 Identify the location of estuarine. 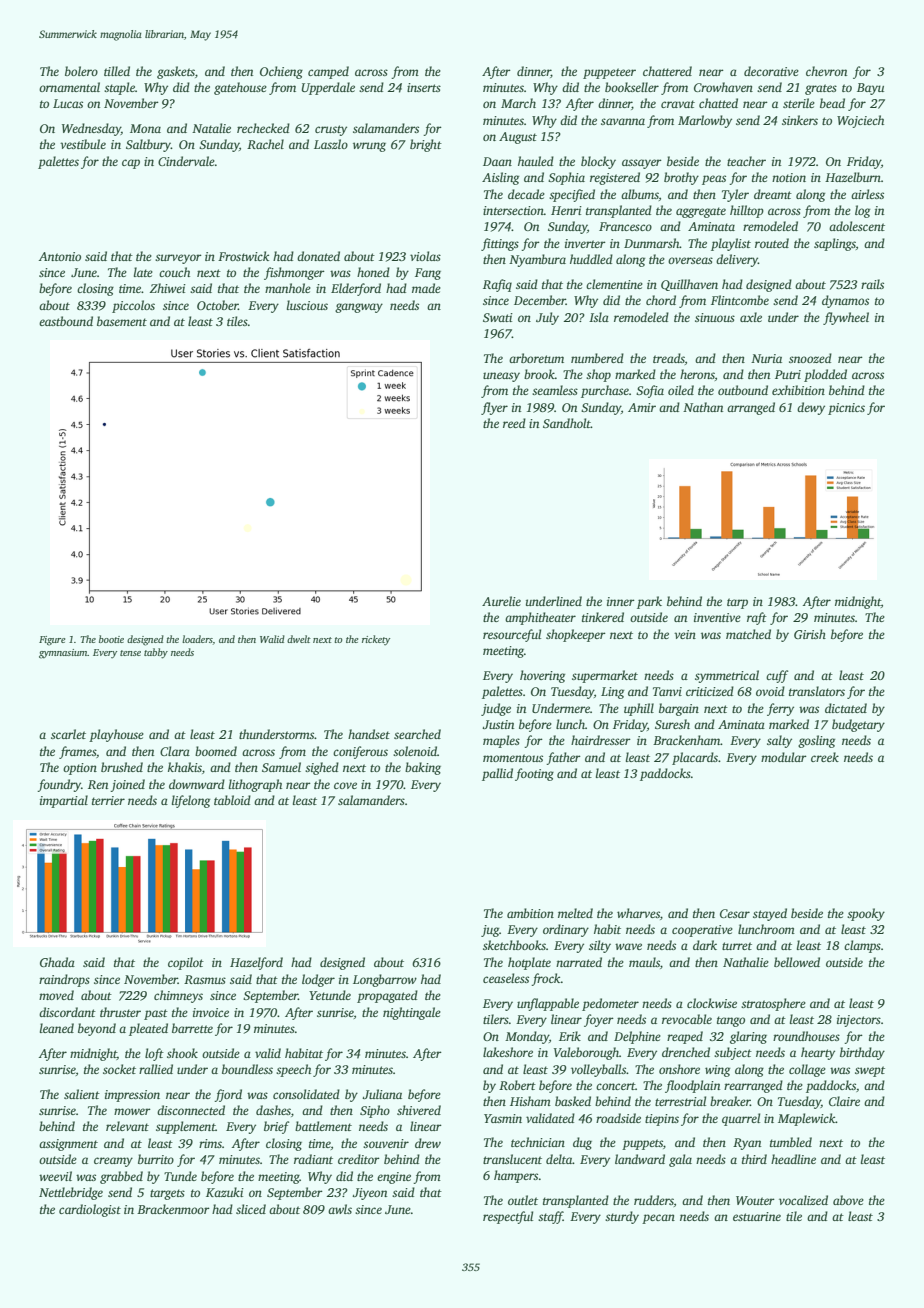
(757, 1216).
